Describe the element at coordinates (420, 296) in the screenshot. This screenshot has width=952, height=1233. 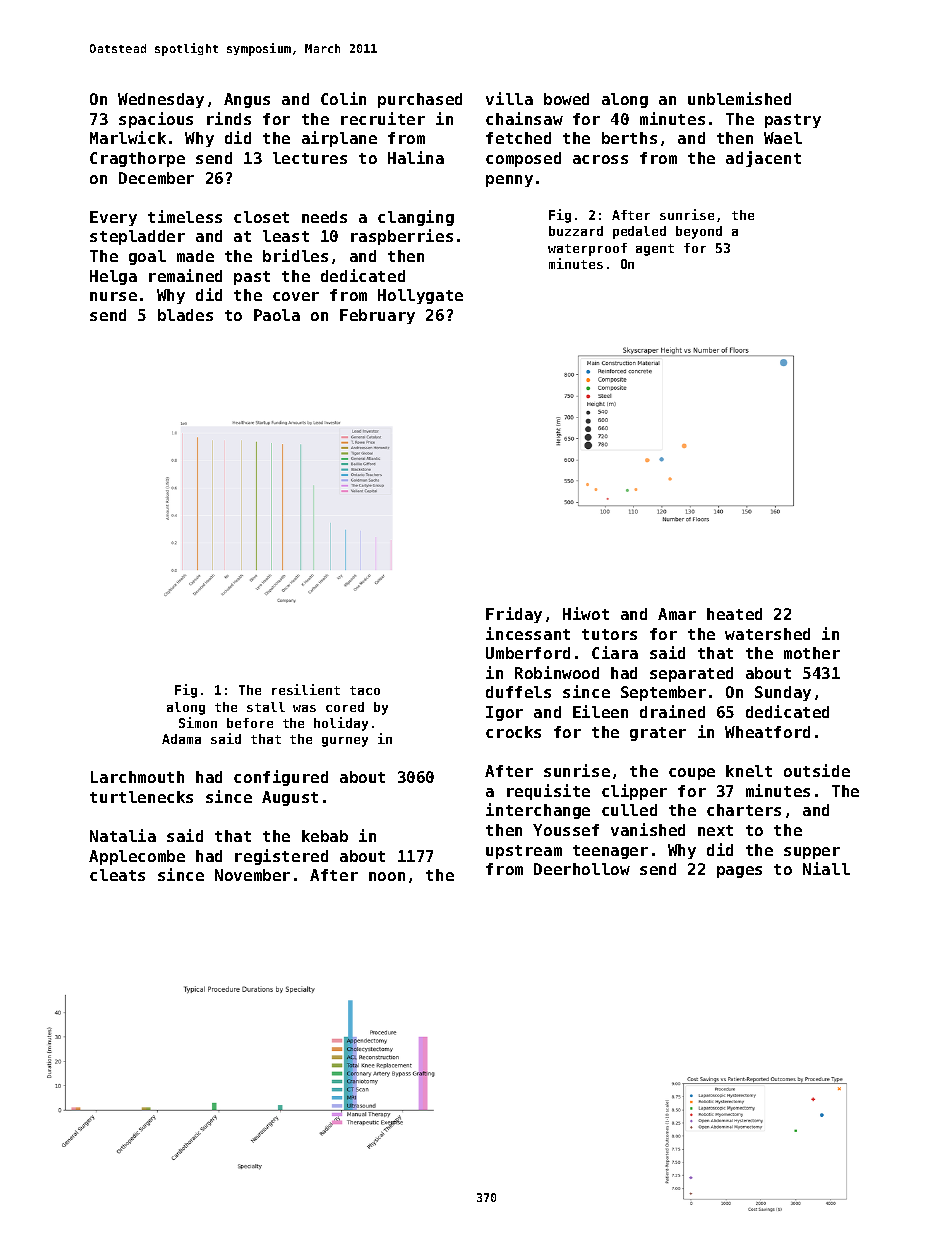
I see `Hollygate` at that location.
